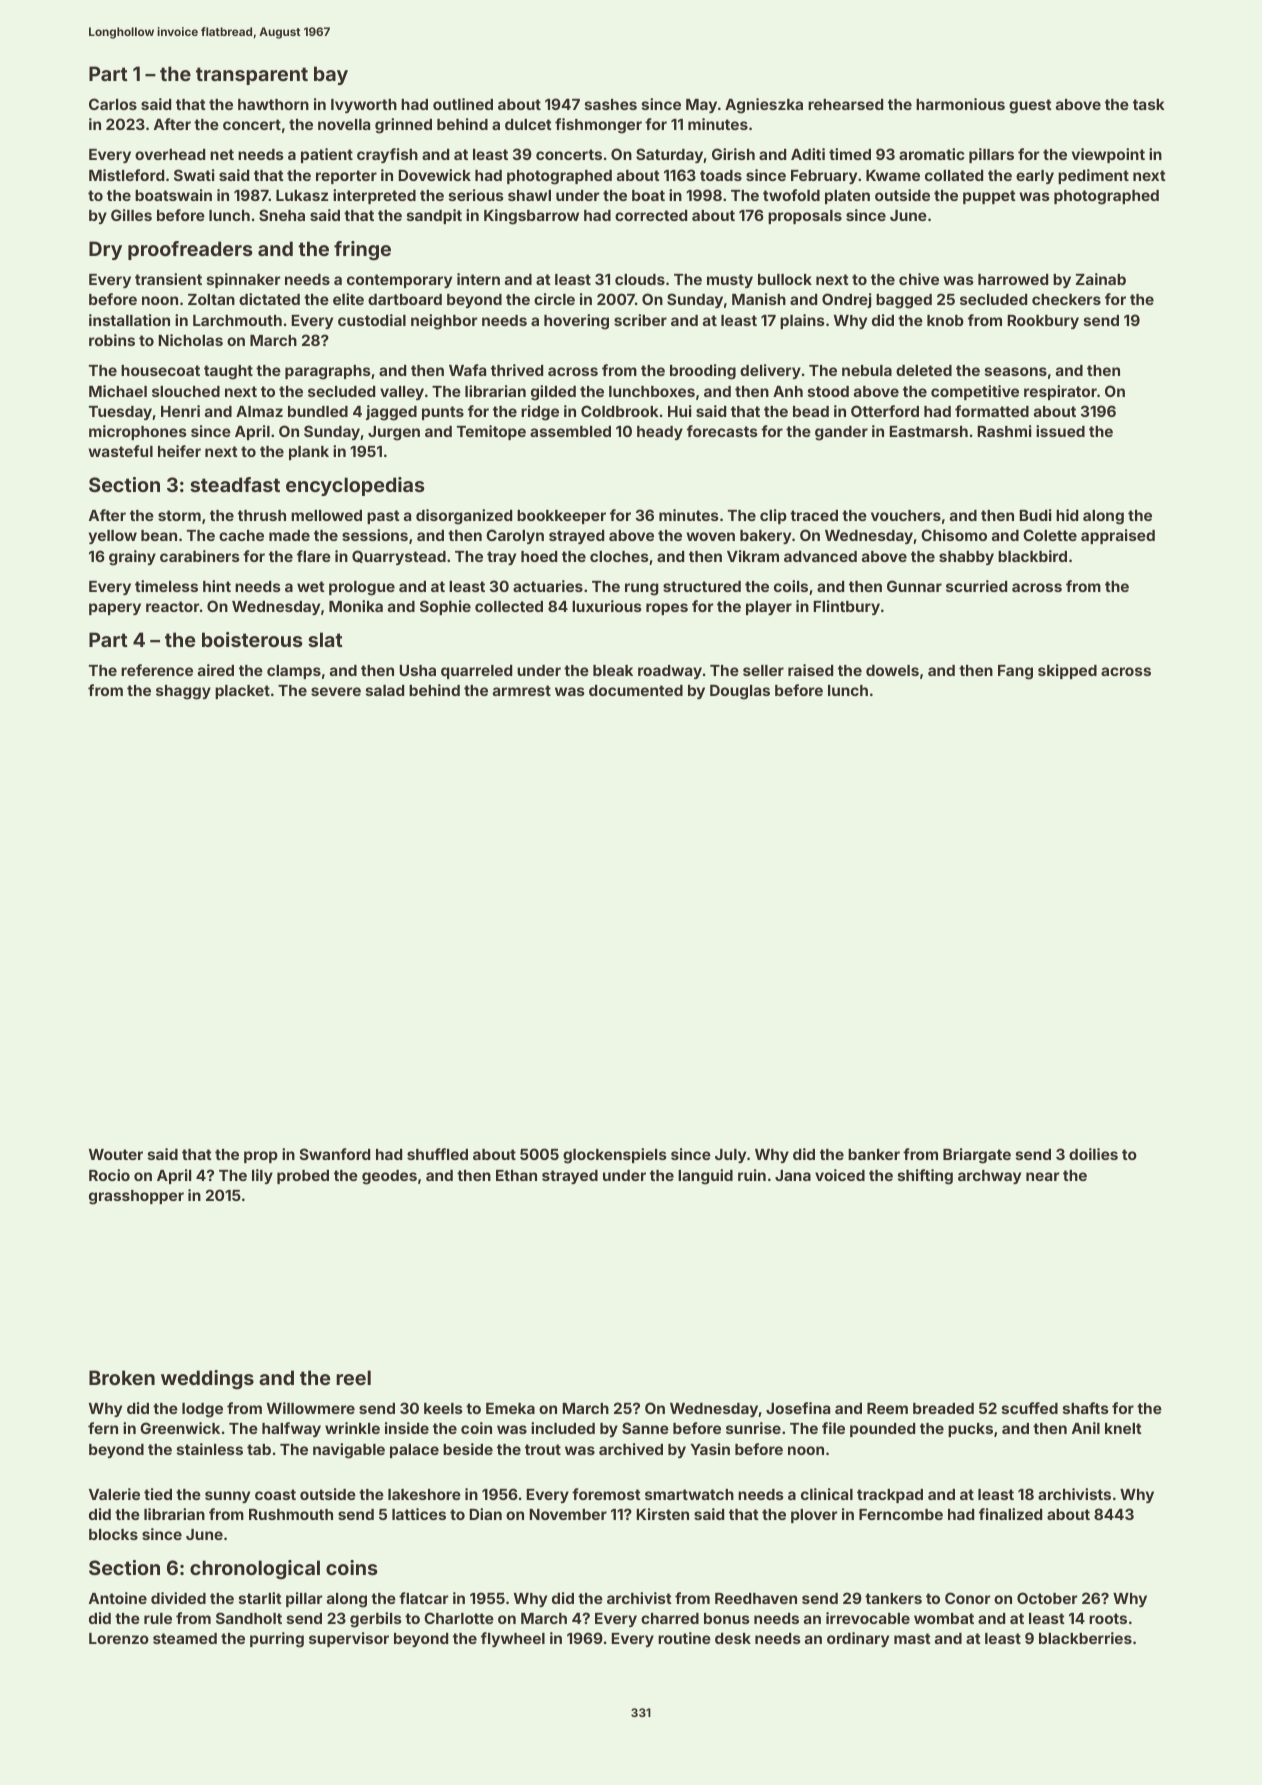 The width and height of the image is (1262, 1785). What do you see at coordinates (1123, 1428) in the image?
I see `knelt` at bounding box center [1123, 1428].
